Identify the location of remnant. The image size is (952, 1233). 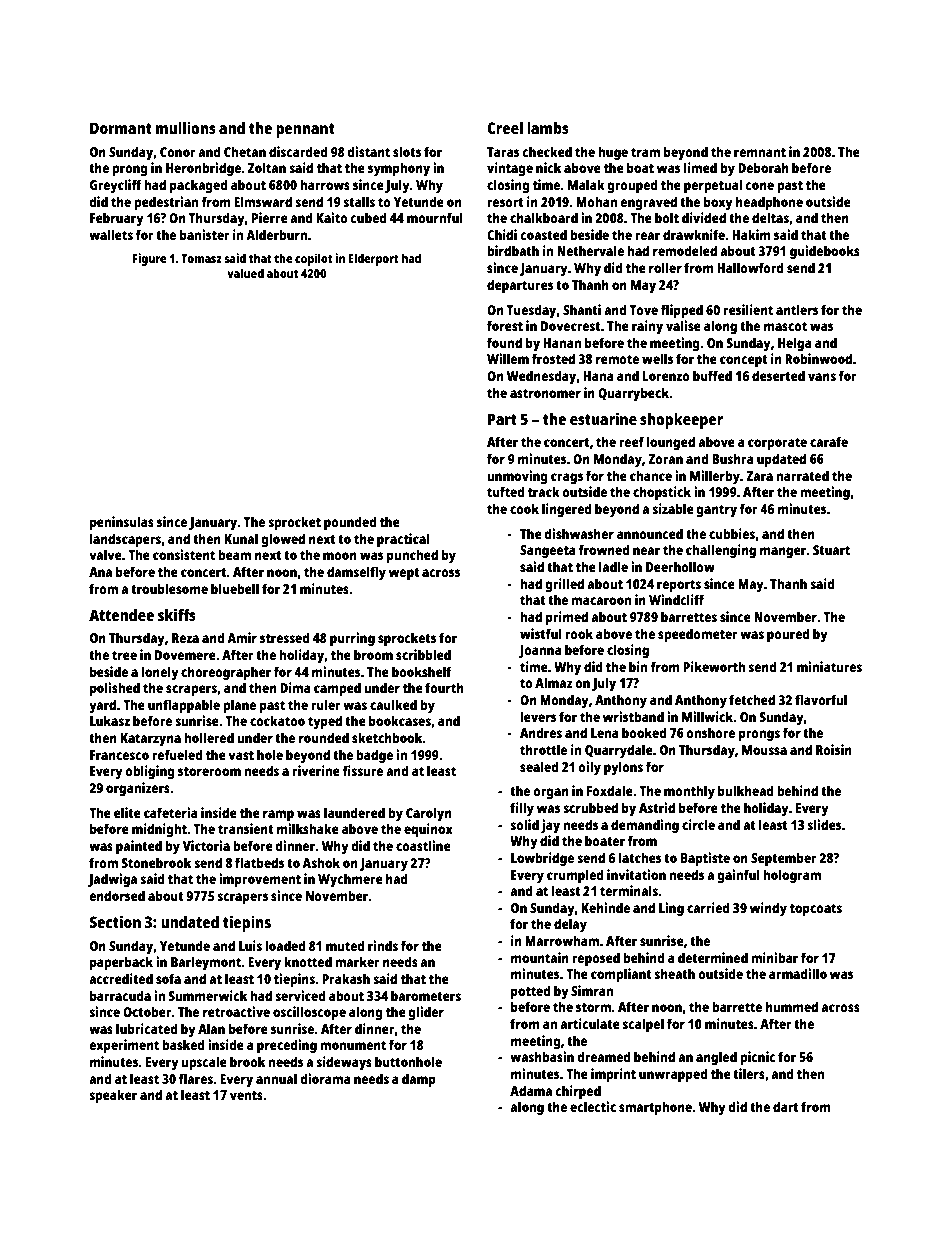
(760, 152).
